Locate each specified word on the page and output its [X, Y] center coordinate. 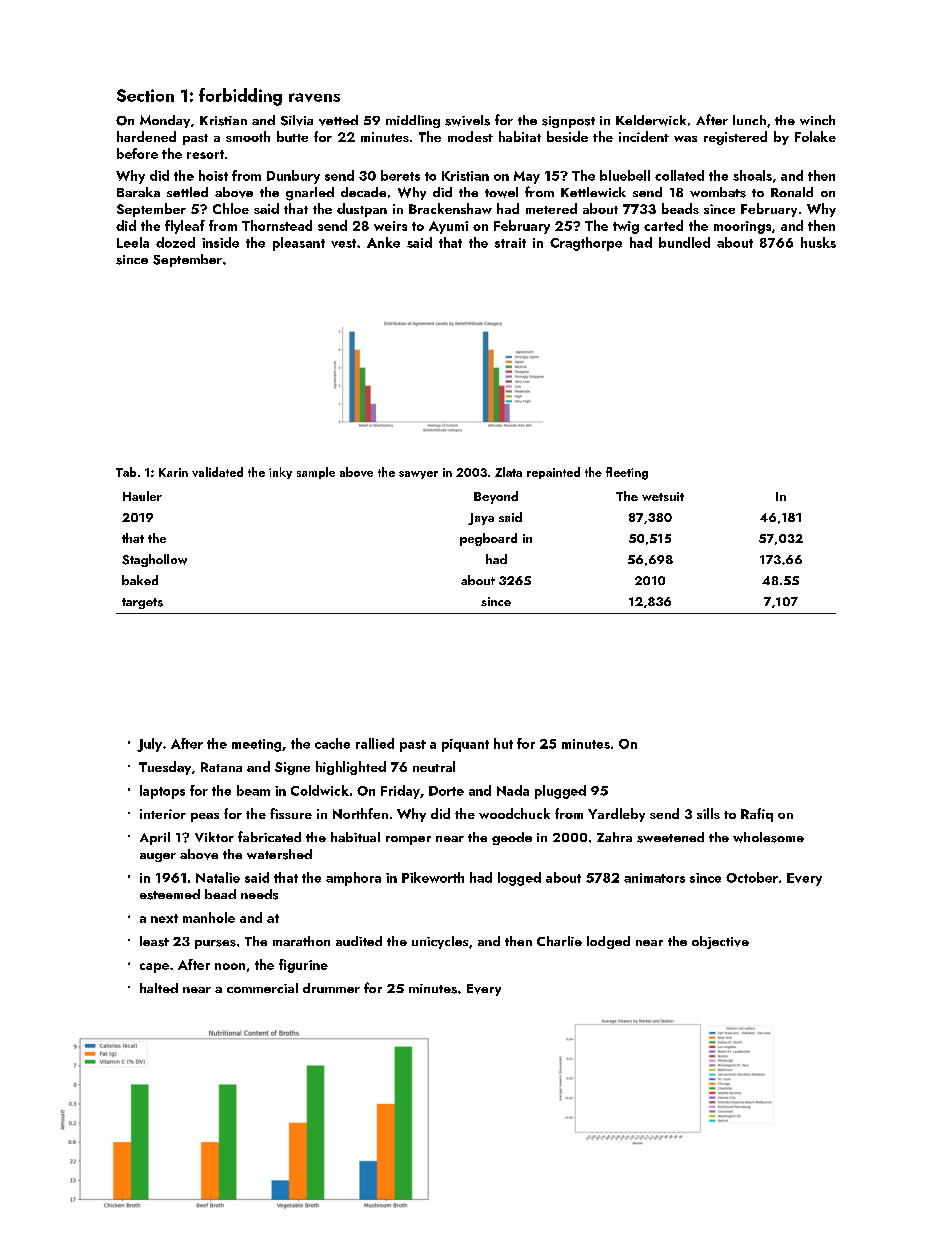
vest [343, 243]
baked [140, 580]
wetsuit [663, 496]
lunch [749, 120]
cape [154, 968]
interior [163, 814]
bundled [684, 242]
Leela [133, 242]
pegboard [488, 539]
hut [503, 743]
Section [145, 95]
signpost [568, 122]
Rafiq [757, 815]
